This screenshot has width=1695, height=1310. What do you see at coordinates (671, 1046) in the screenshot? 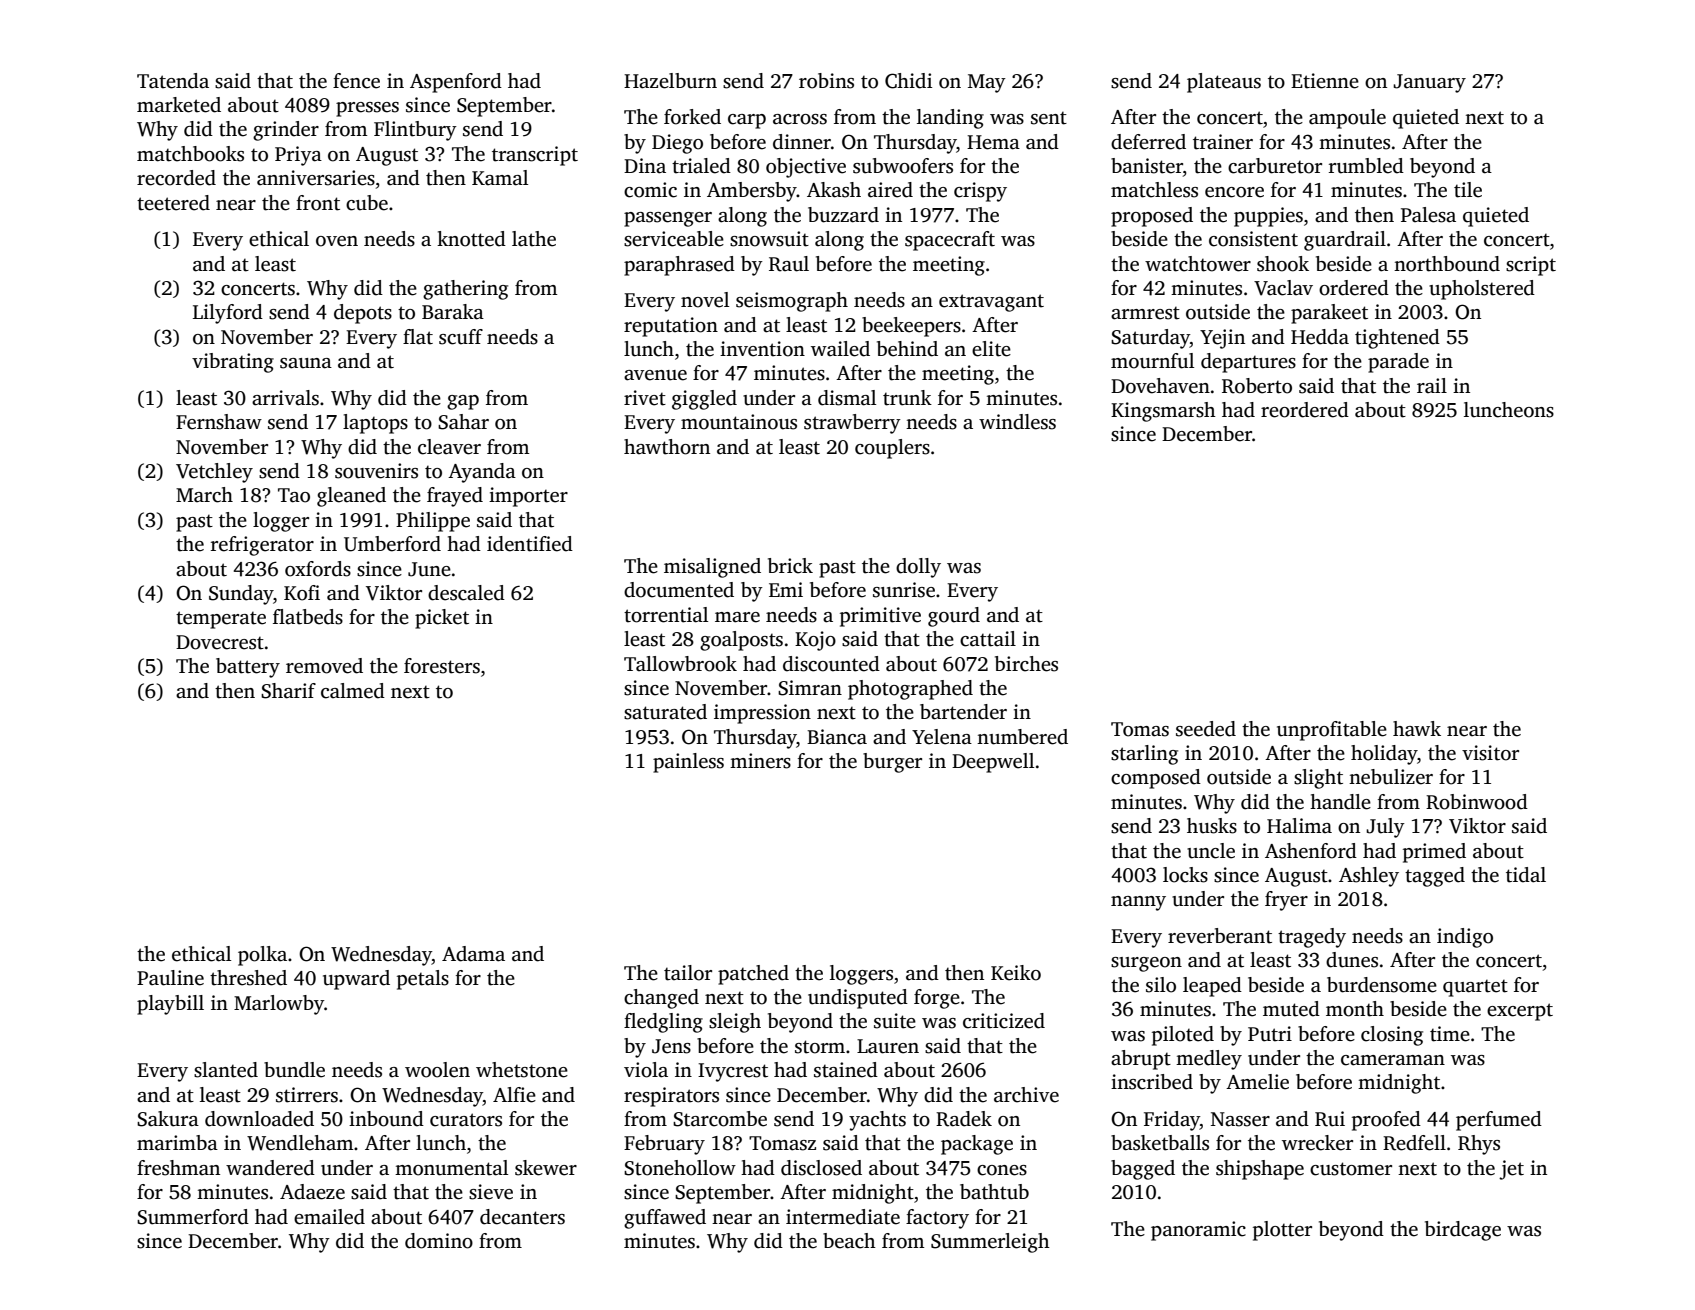
I see `Jens` at bounding box center [671, 1046].
